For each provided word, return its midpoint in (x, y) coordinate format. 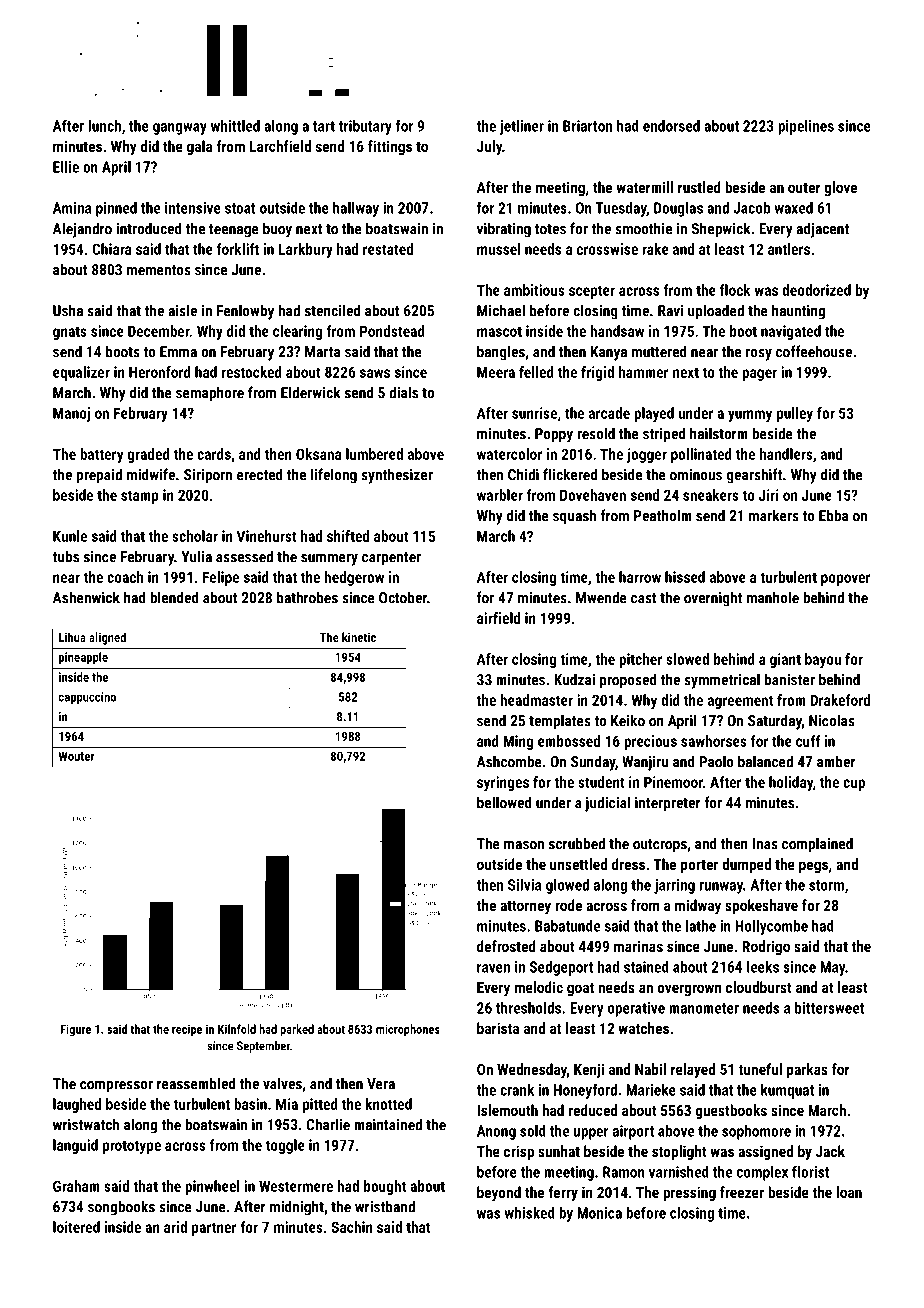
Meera (496, 372)
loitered (76, 1227)
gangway (180, 129)
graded (149, 455)
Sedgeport (561, 968)
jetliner (521, 127)
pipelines (806, 127)
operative (636, 1009)
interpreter (668, 804)
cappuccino (87, 698)
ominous (696, 475)
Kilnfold (237, 1029)
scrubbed (577, 843)
